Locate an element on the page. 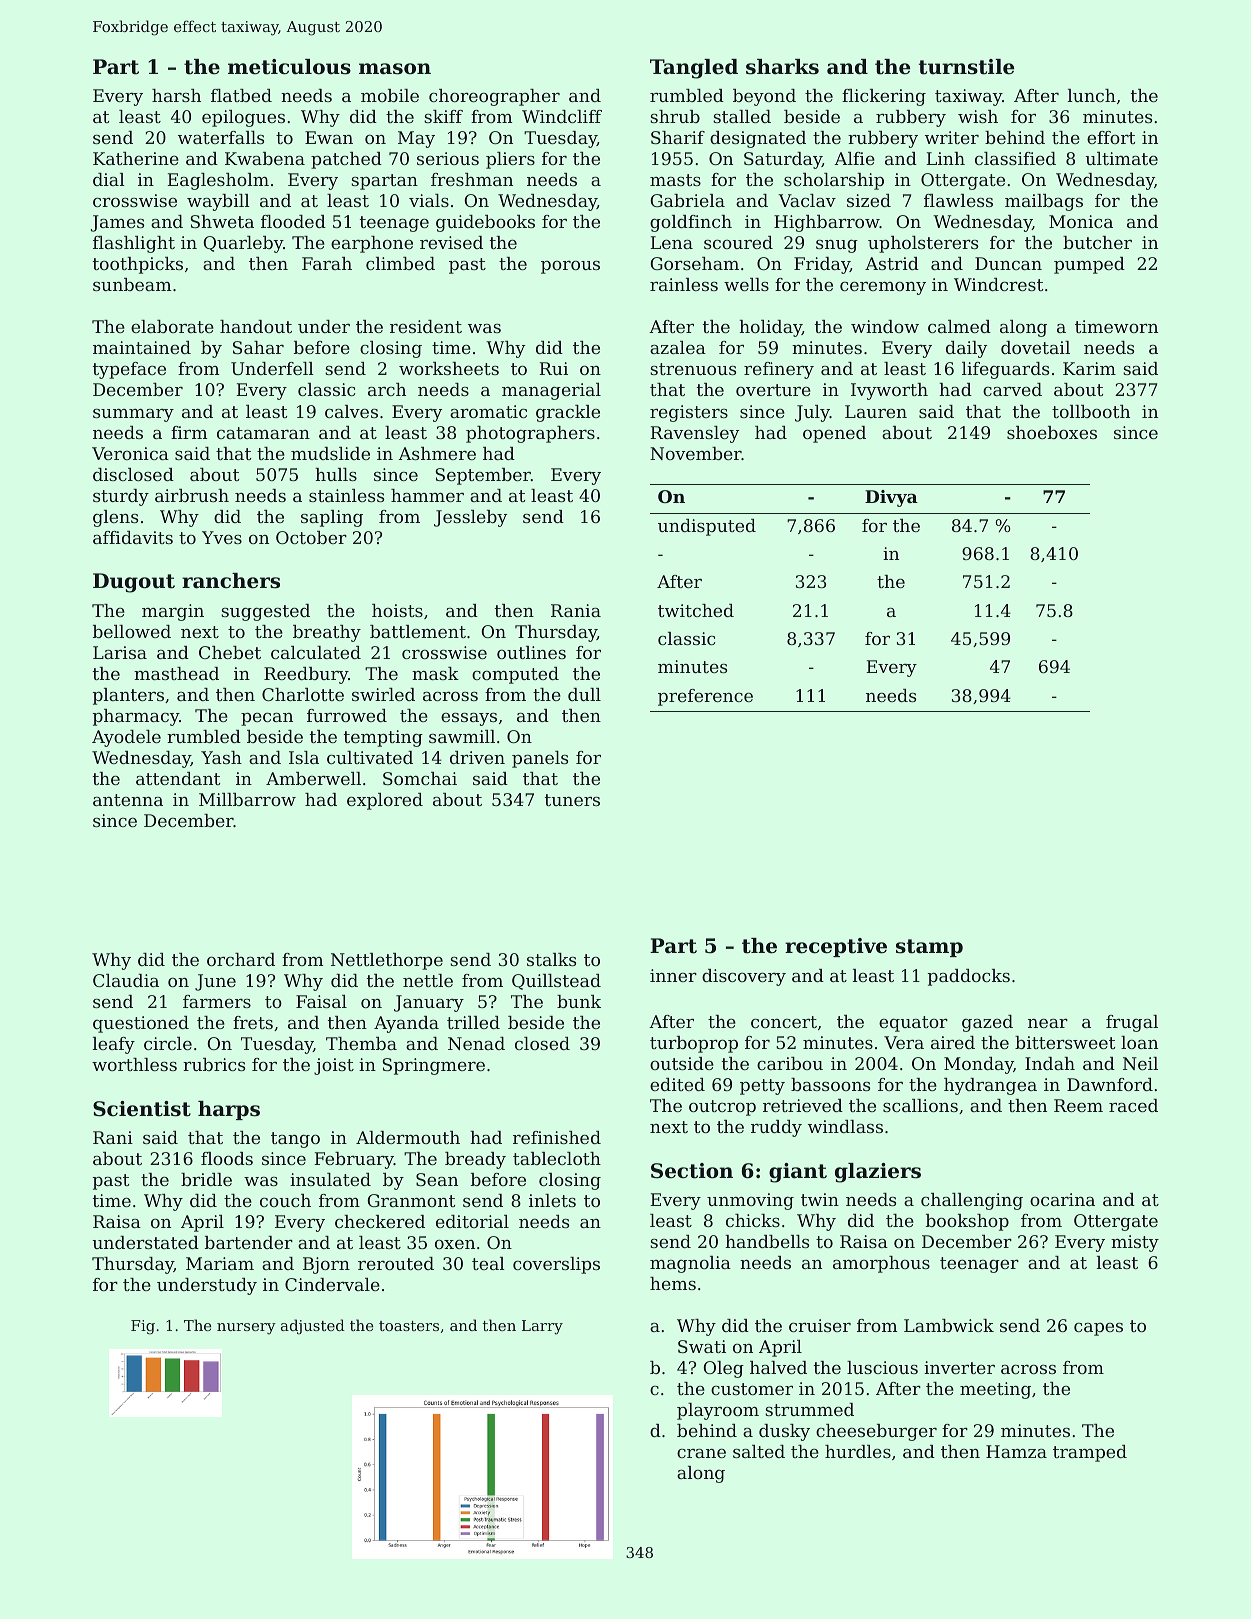 The width and height of the page is (1251, 1619). skiff is located at coordinates (443, 116).
